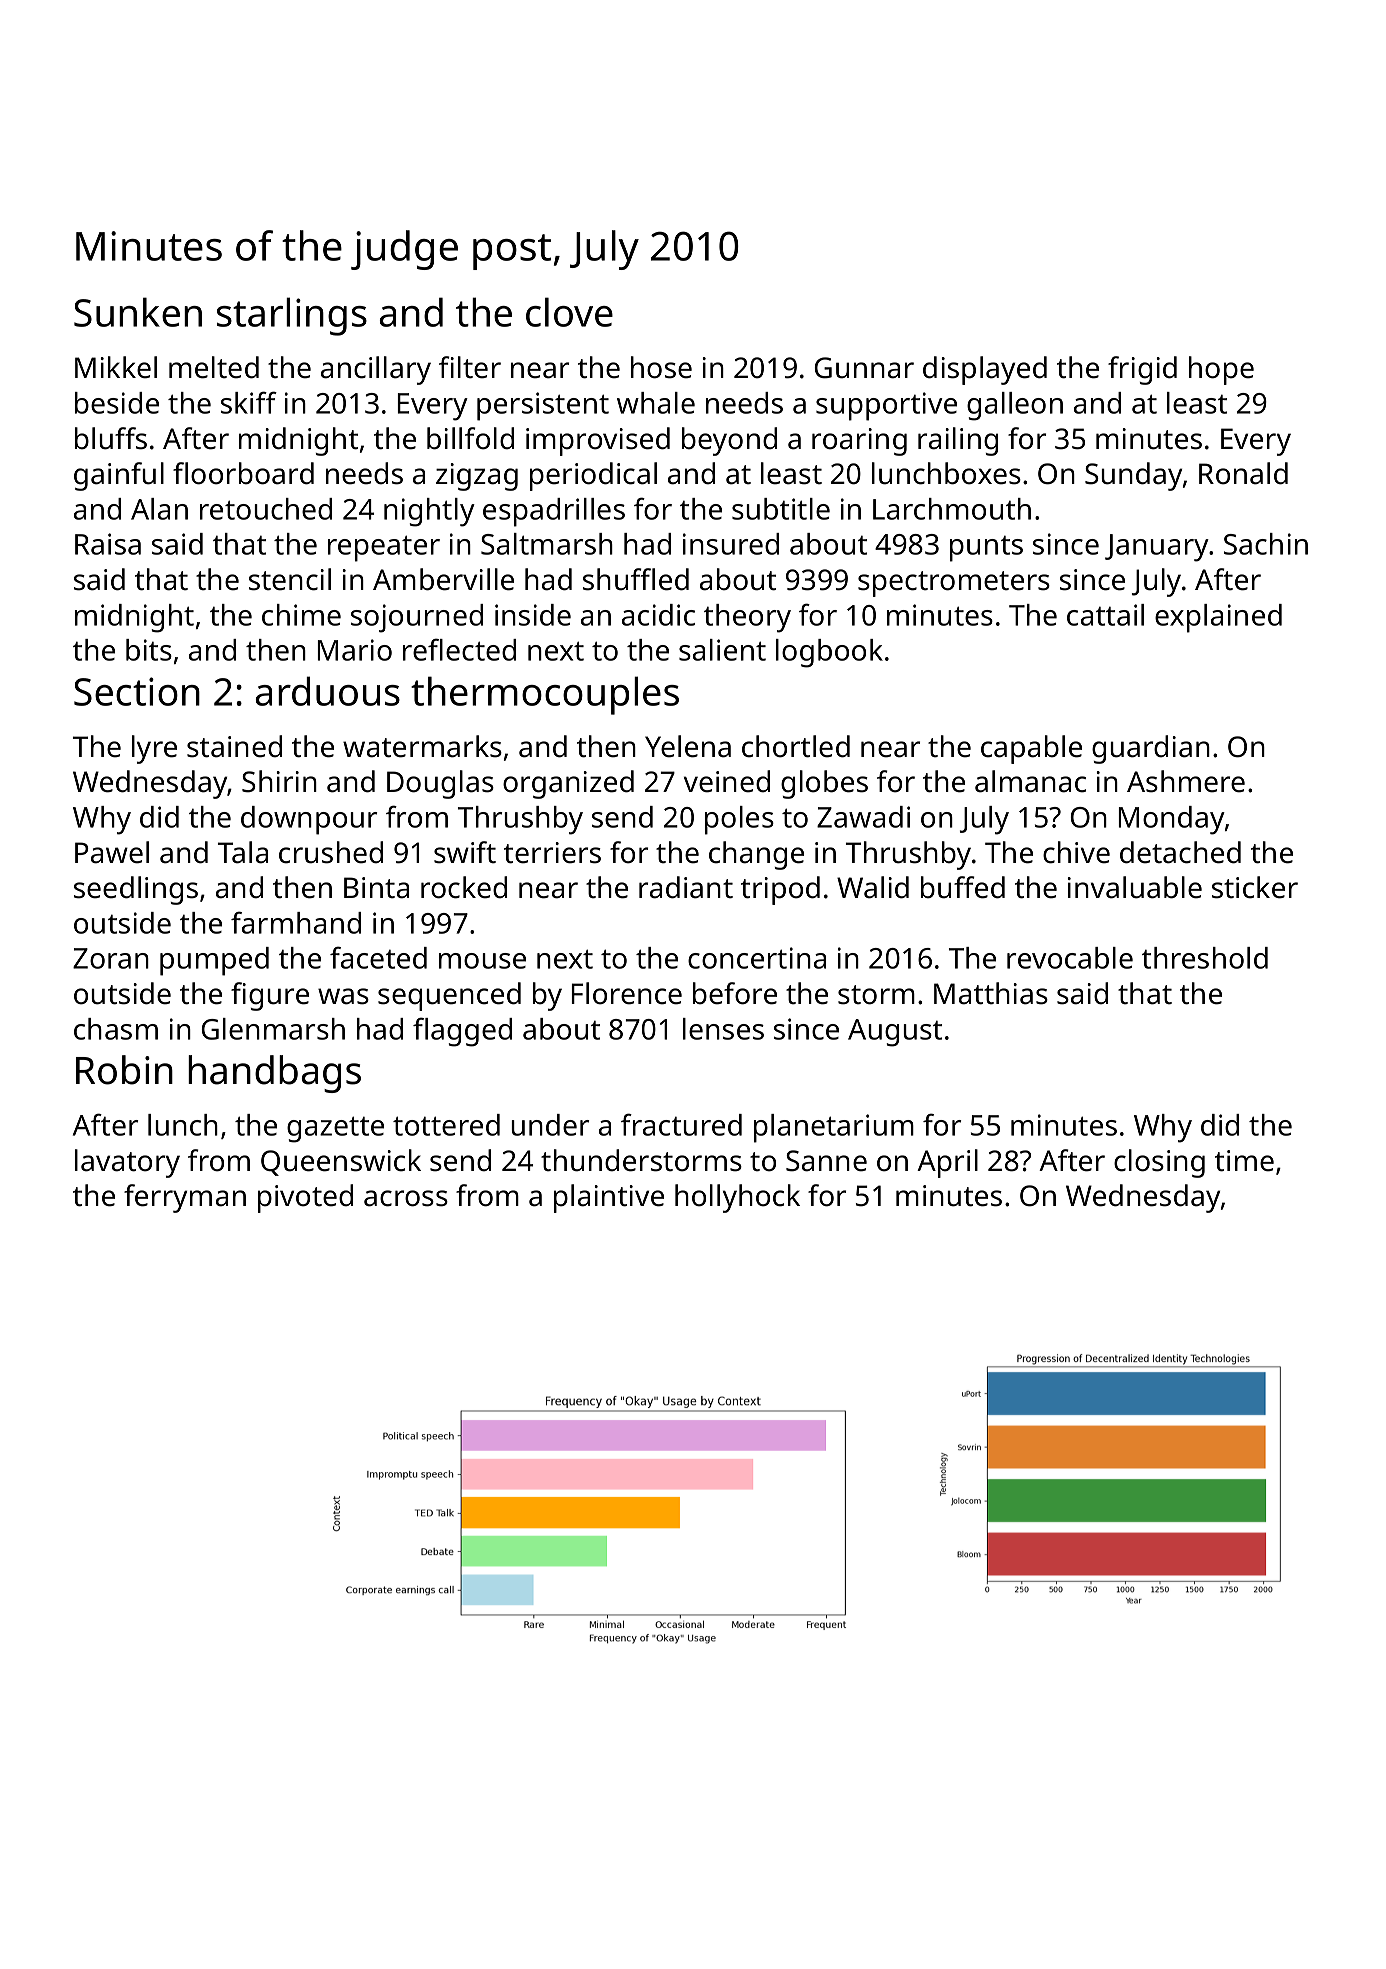  I want to click on pumped, so click(214, 961).
